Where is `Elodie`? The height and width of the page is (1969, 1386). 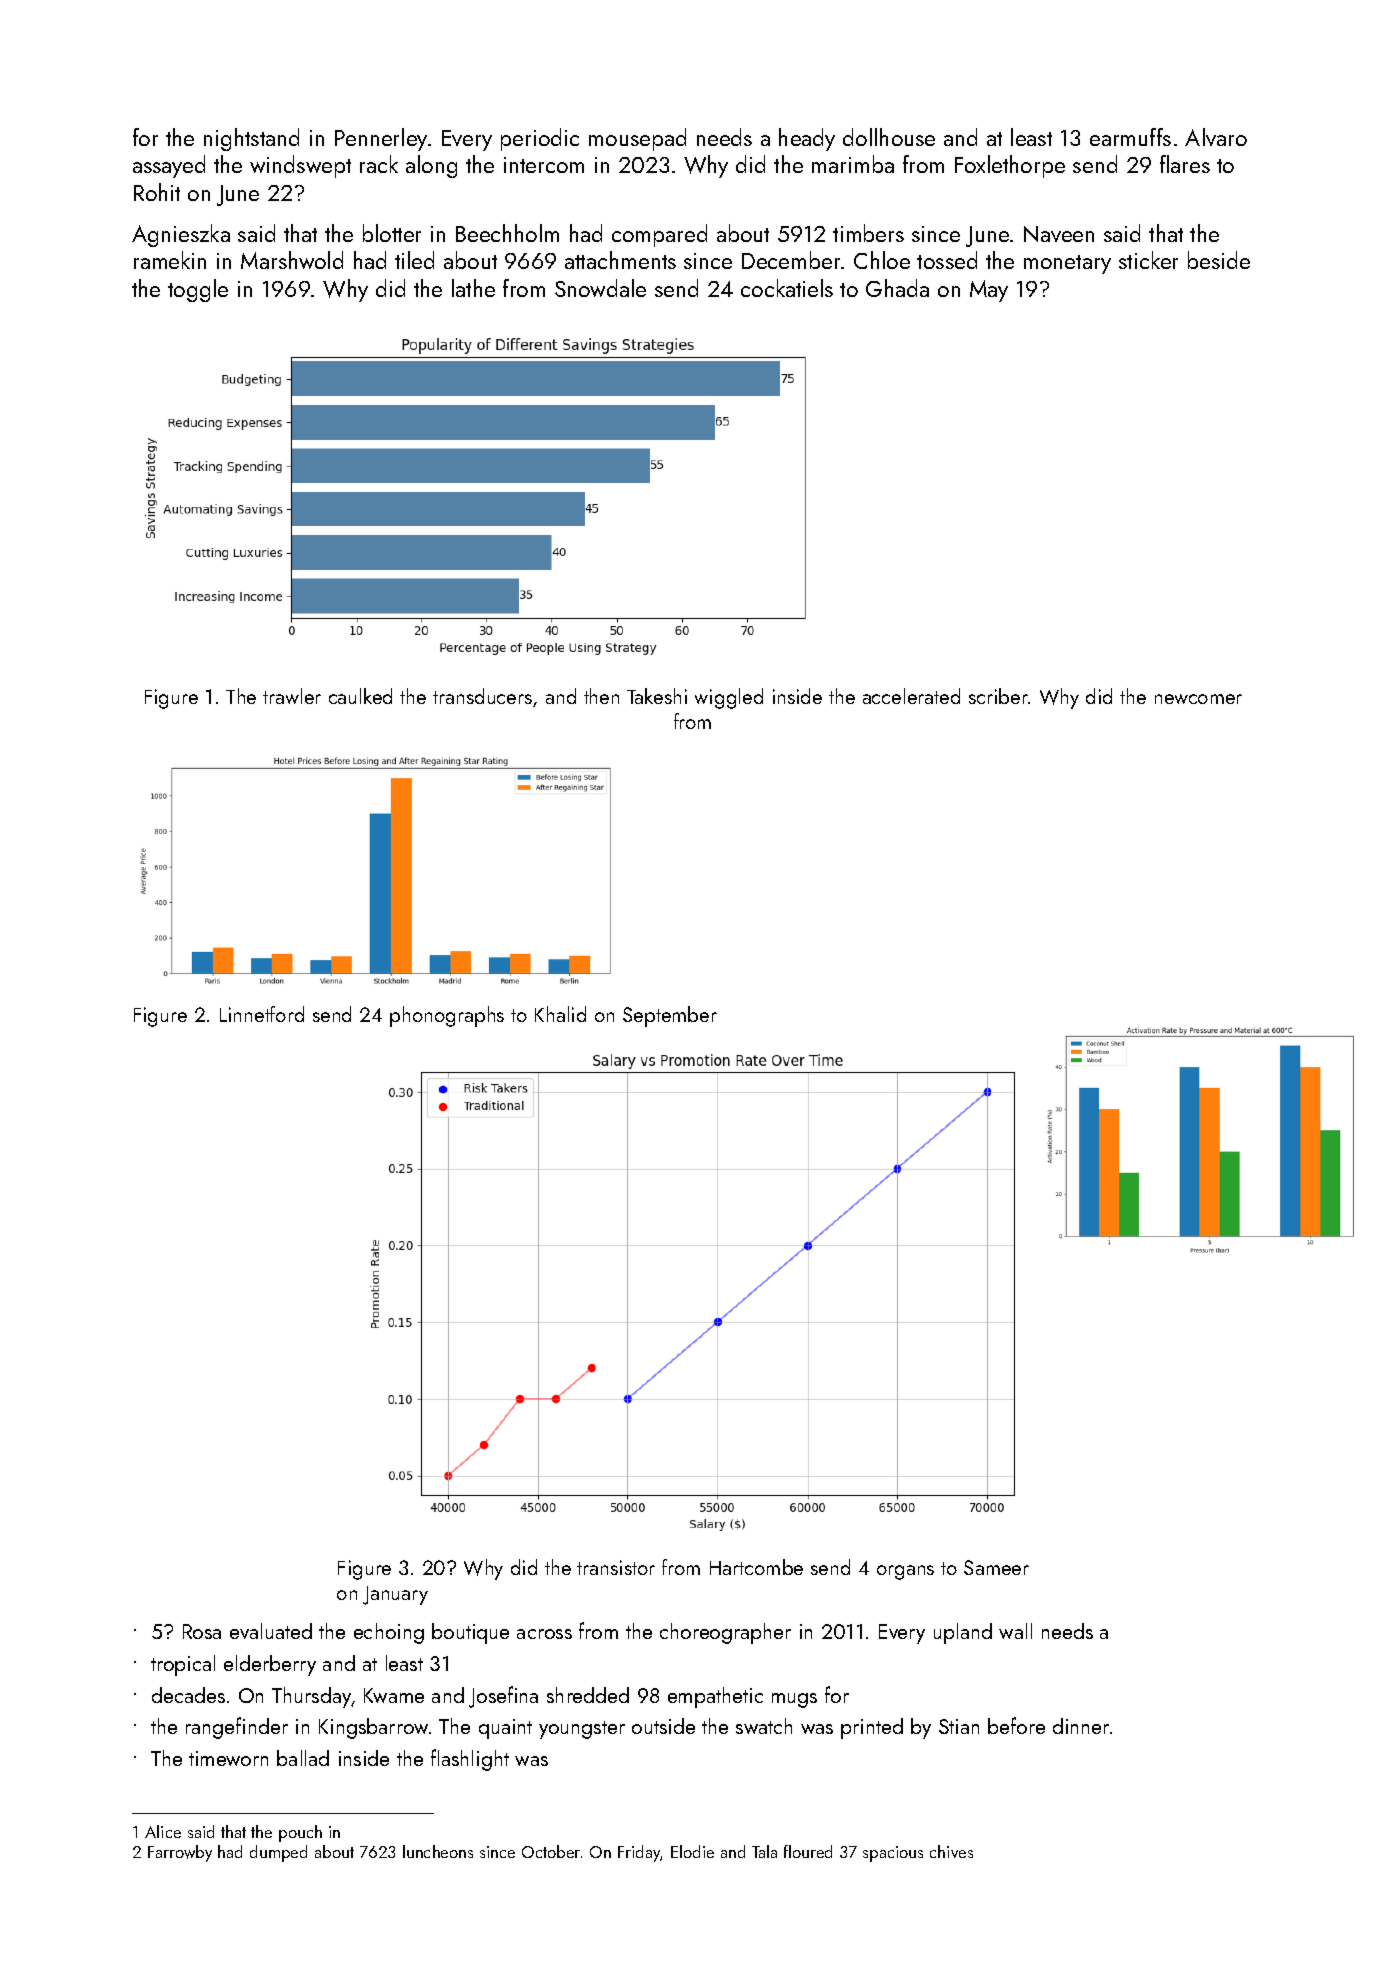
Elodie is located at coordinates (692, 1851).
